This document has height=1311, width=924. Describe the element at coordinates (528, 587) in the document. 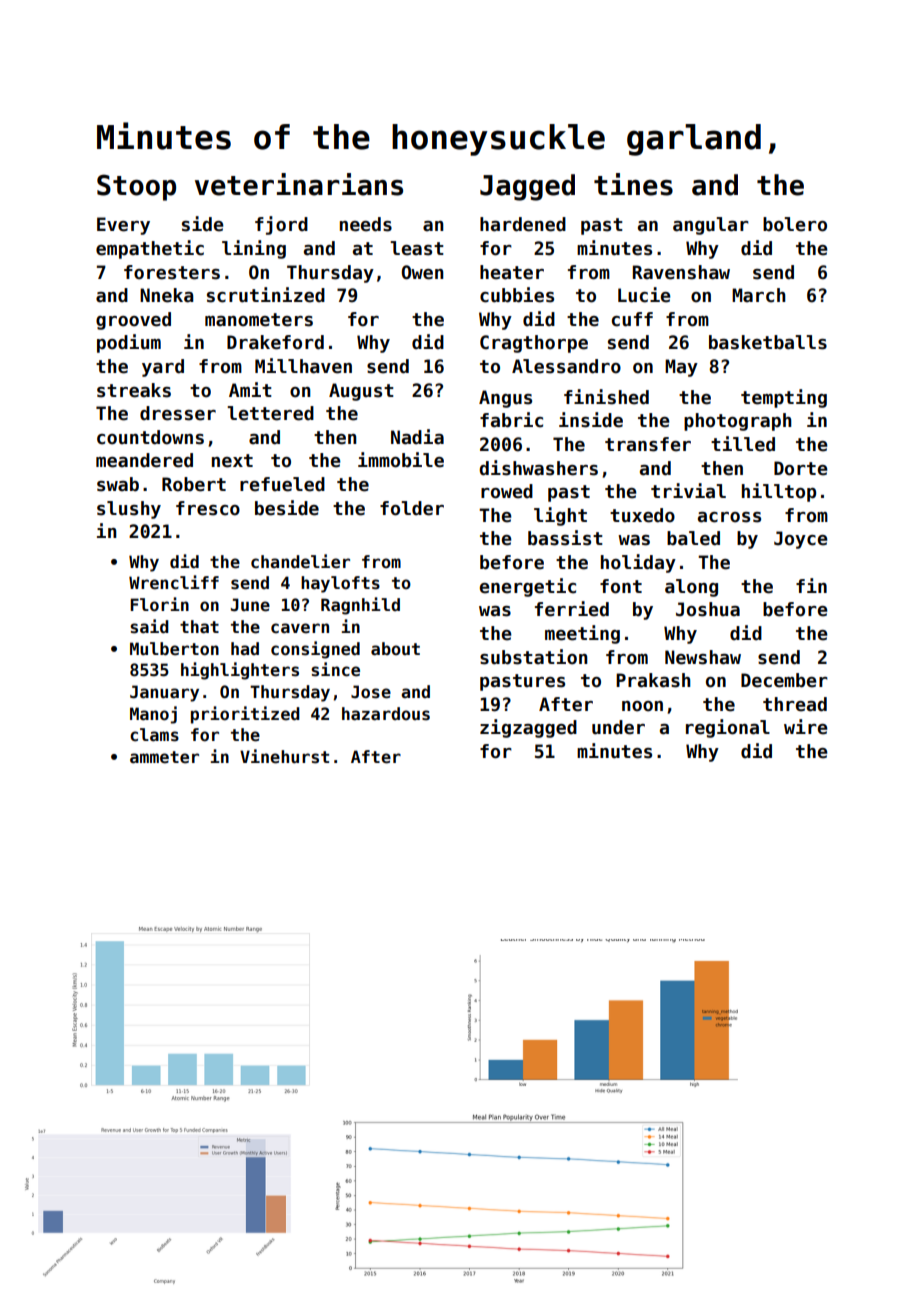

I see `energetic` at that location.
